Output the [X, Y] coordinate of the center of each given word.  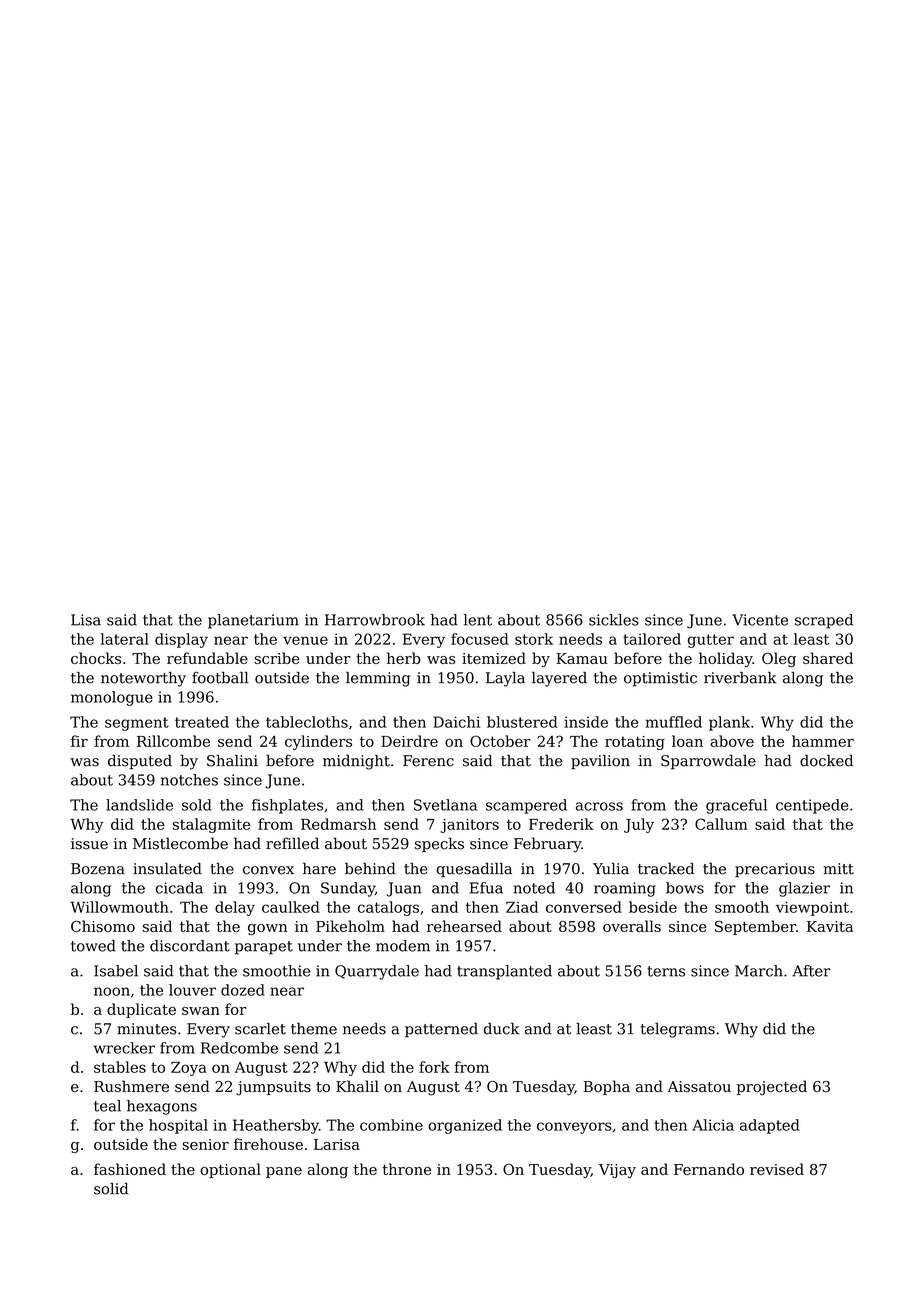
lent [478, 620]
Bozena [98, 869]
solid [111, 1189]
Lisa [86, 620]
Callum [721, 824]
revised [777, 1169]
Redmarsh [338, 824]
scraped [824, 621]
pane [284, 1172]
